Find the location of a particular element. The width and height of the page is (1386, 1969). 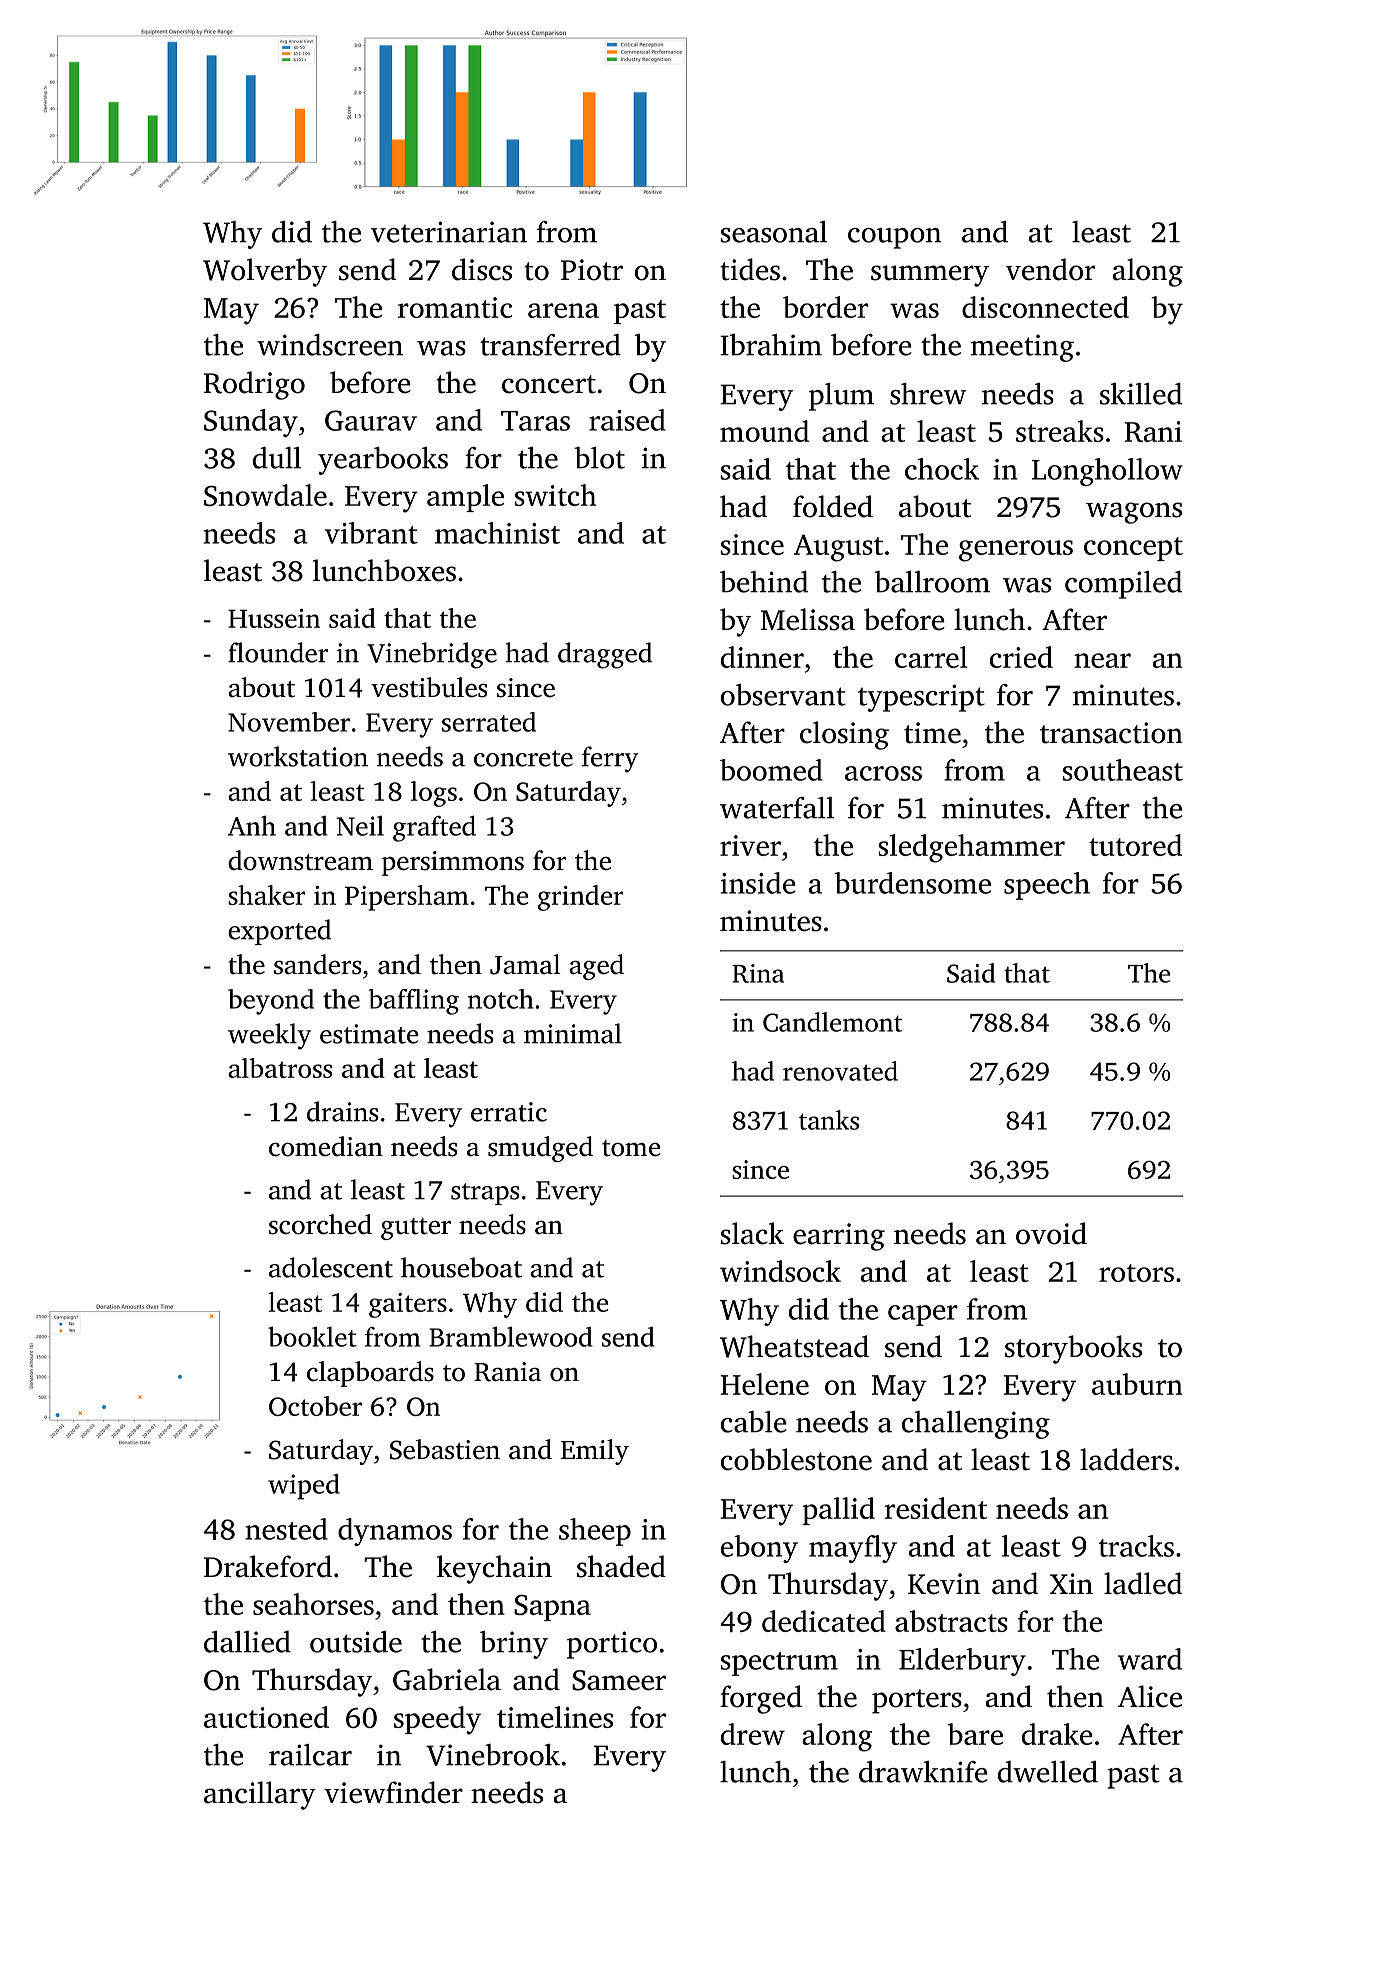

Taras is located at coordinates (535, 421).
